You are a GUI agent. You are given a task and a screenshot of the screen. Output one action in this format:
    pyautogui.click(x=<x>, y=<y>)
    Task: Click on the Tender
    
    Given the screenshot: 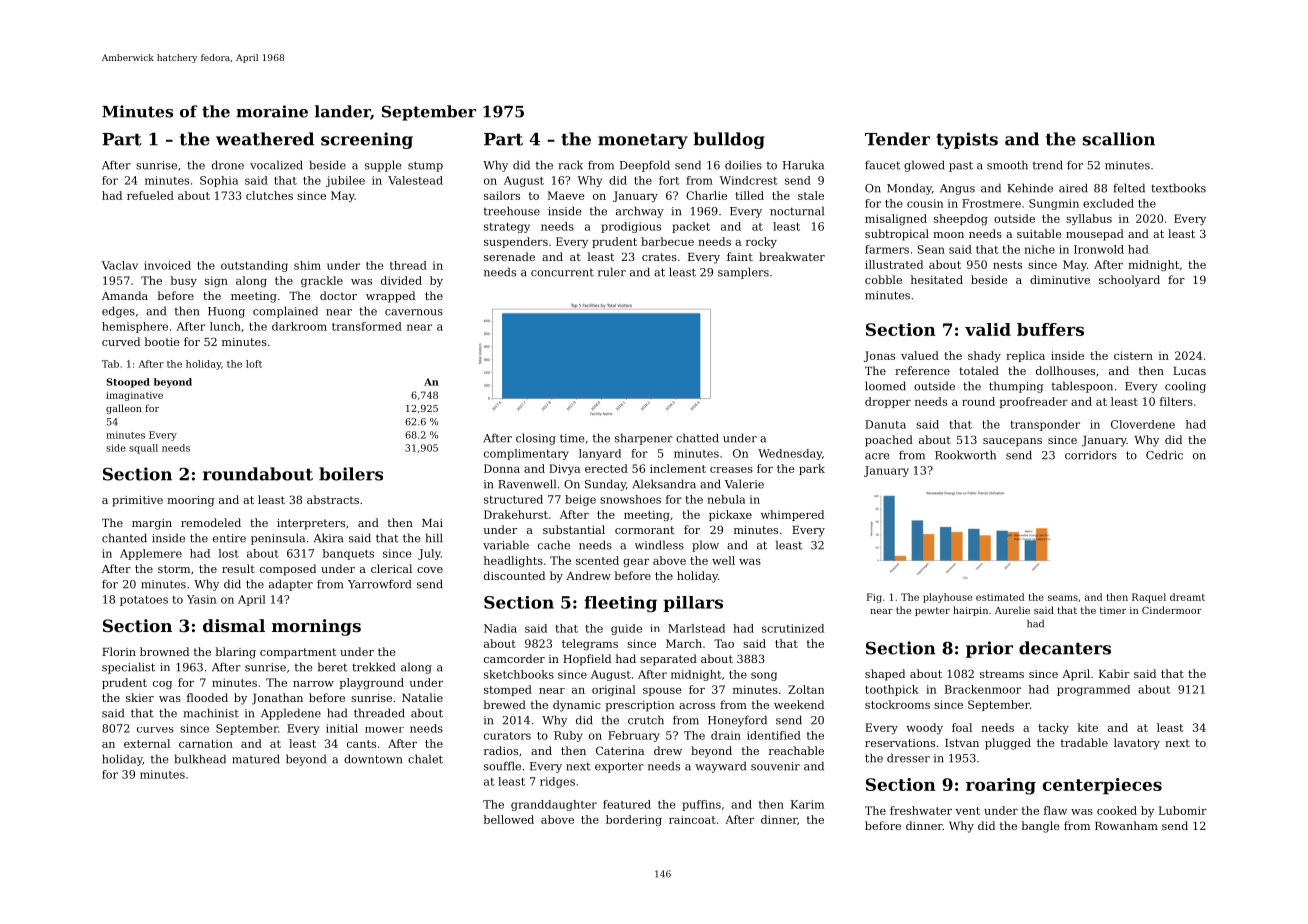 What is the action you would take?
    pyautogui.click(x=897, y=139)
